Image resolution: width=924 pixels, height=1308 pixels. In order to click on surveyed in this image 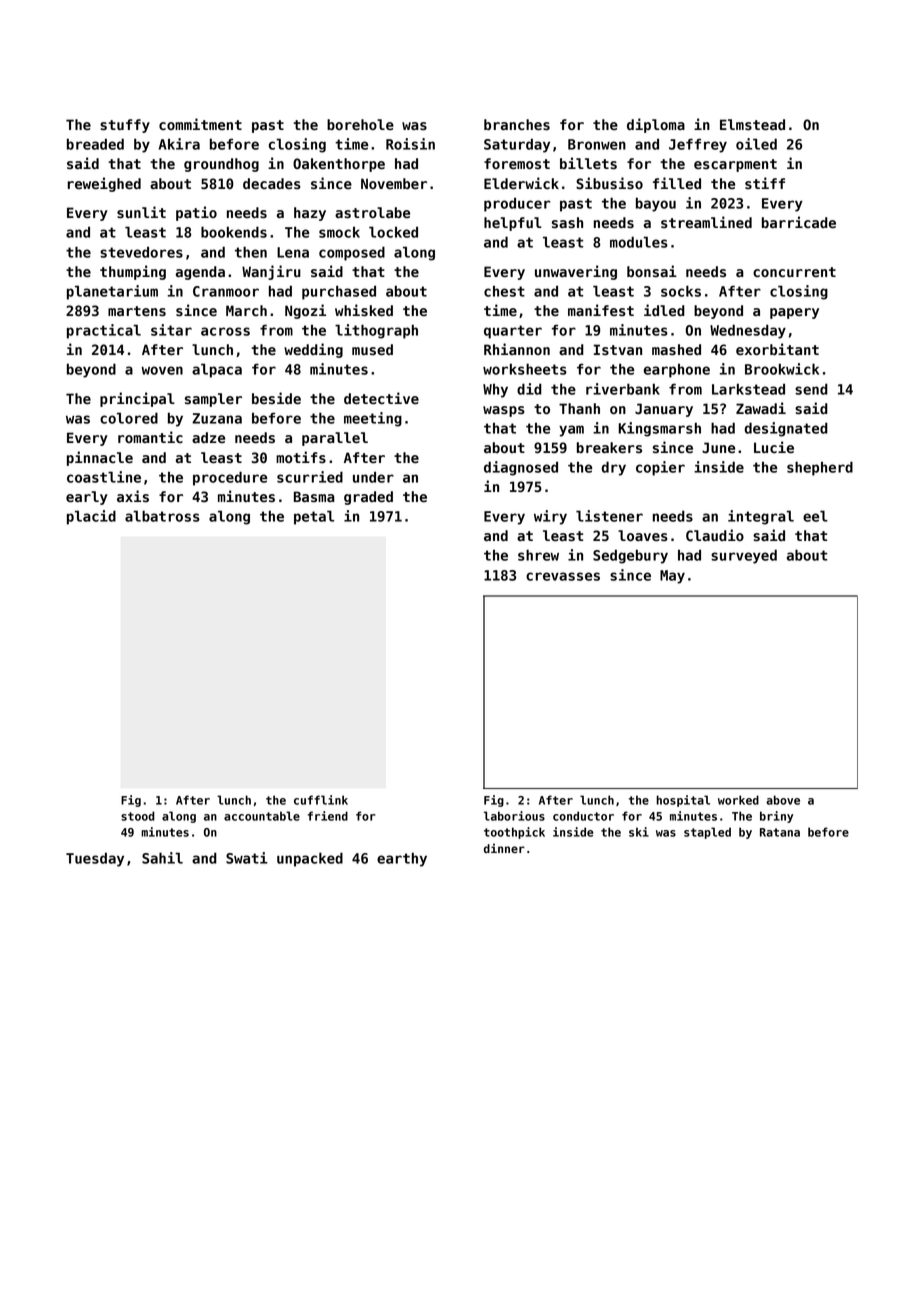, I will do `click(744, 556)`.
